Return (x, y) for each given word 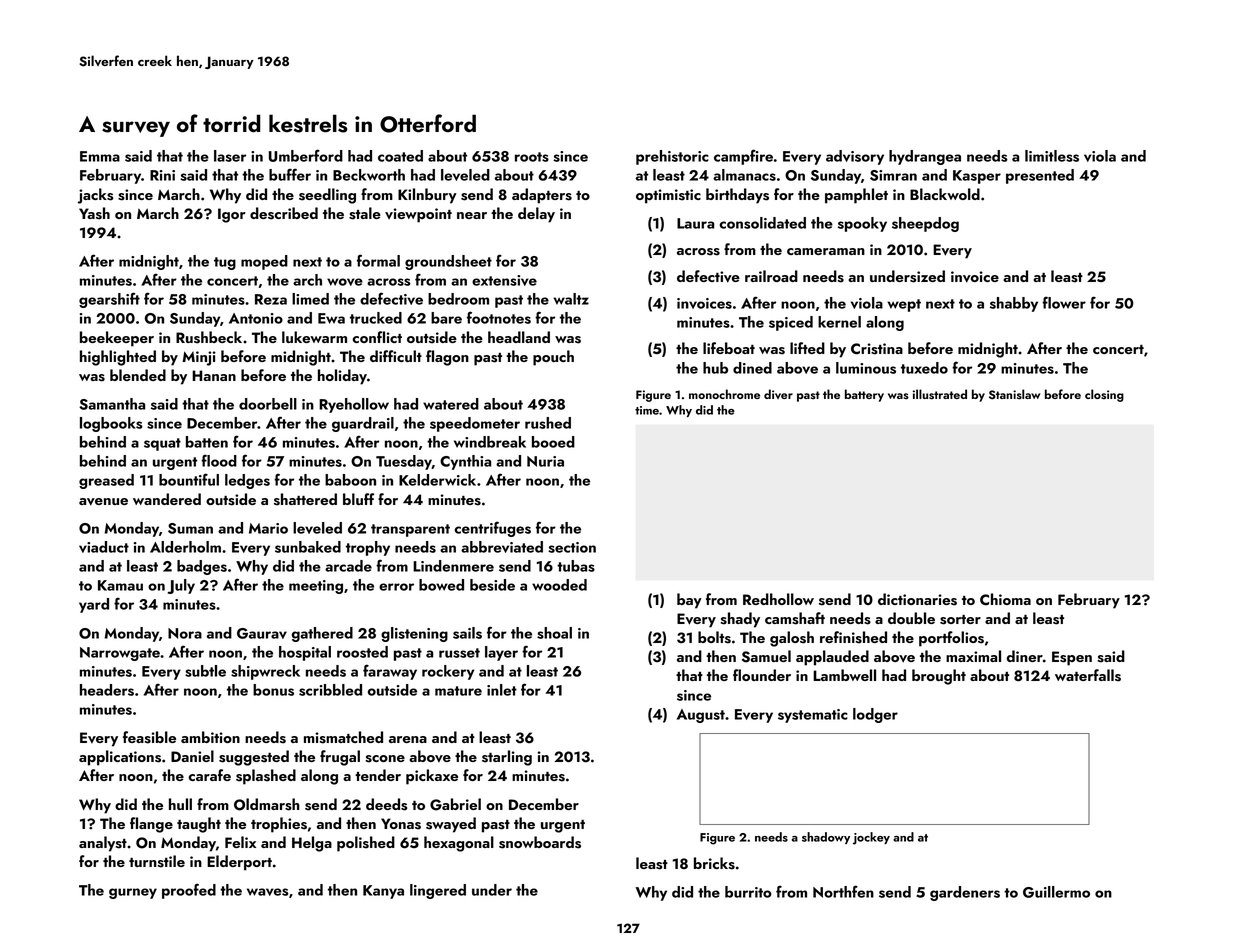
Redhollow (778, 599)
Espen (1072, 658)
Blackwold (945, 194)
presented (1040, 176)
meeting (316, 587)
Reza (271, 299)
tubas (576, 566)
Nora (185, 633)
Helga (312, 844)
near (472, 215)
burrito (748, 892)
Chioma (1005, 599)
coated (400, 156)
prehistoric (672, 157)
